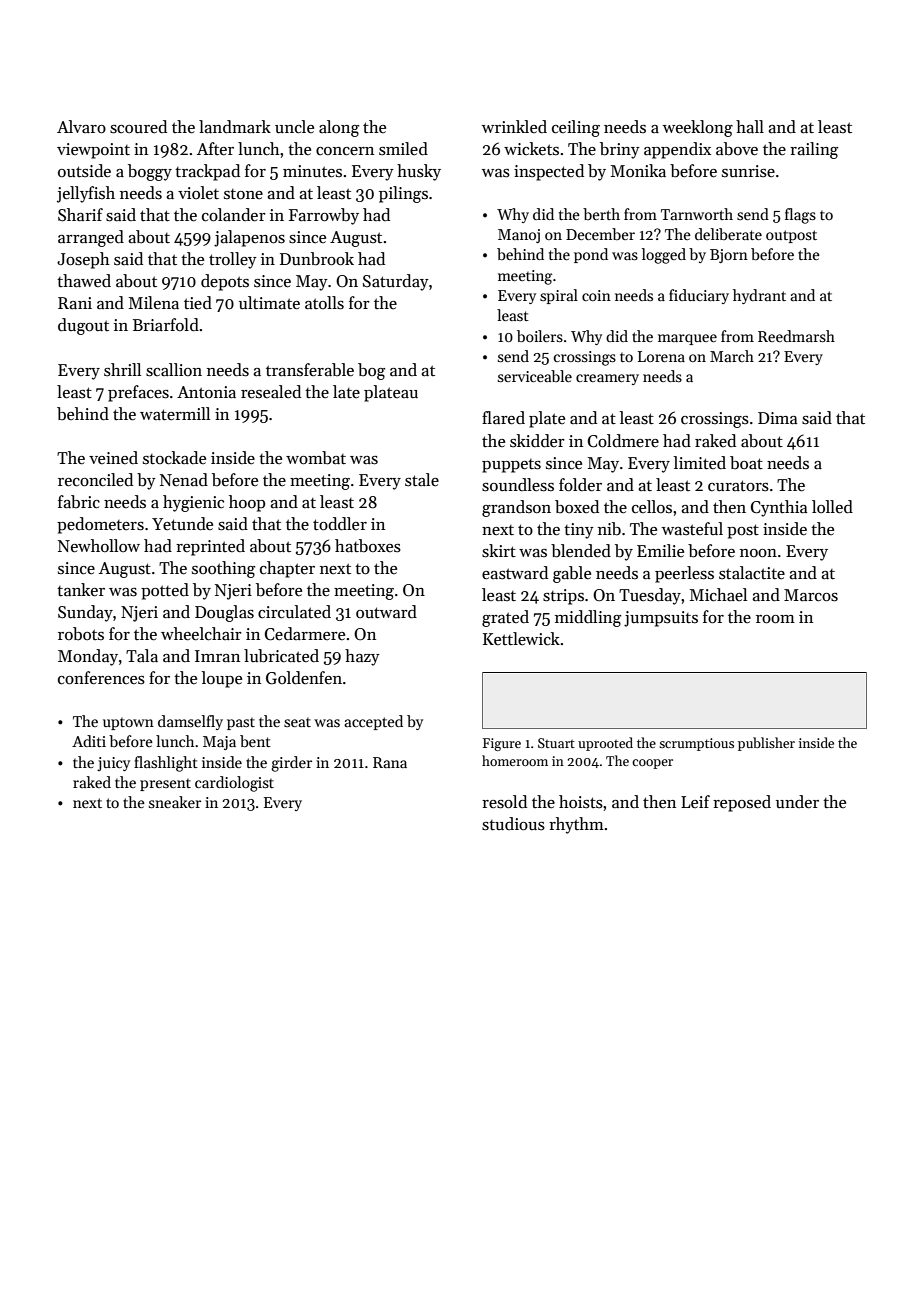  Describe the element at coordinates (513, 824) in the document. I see `studious` at that location.
